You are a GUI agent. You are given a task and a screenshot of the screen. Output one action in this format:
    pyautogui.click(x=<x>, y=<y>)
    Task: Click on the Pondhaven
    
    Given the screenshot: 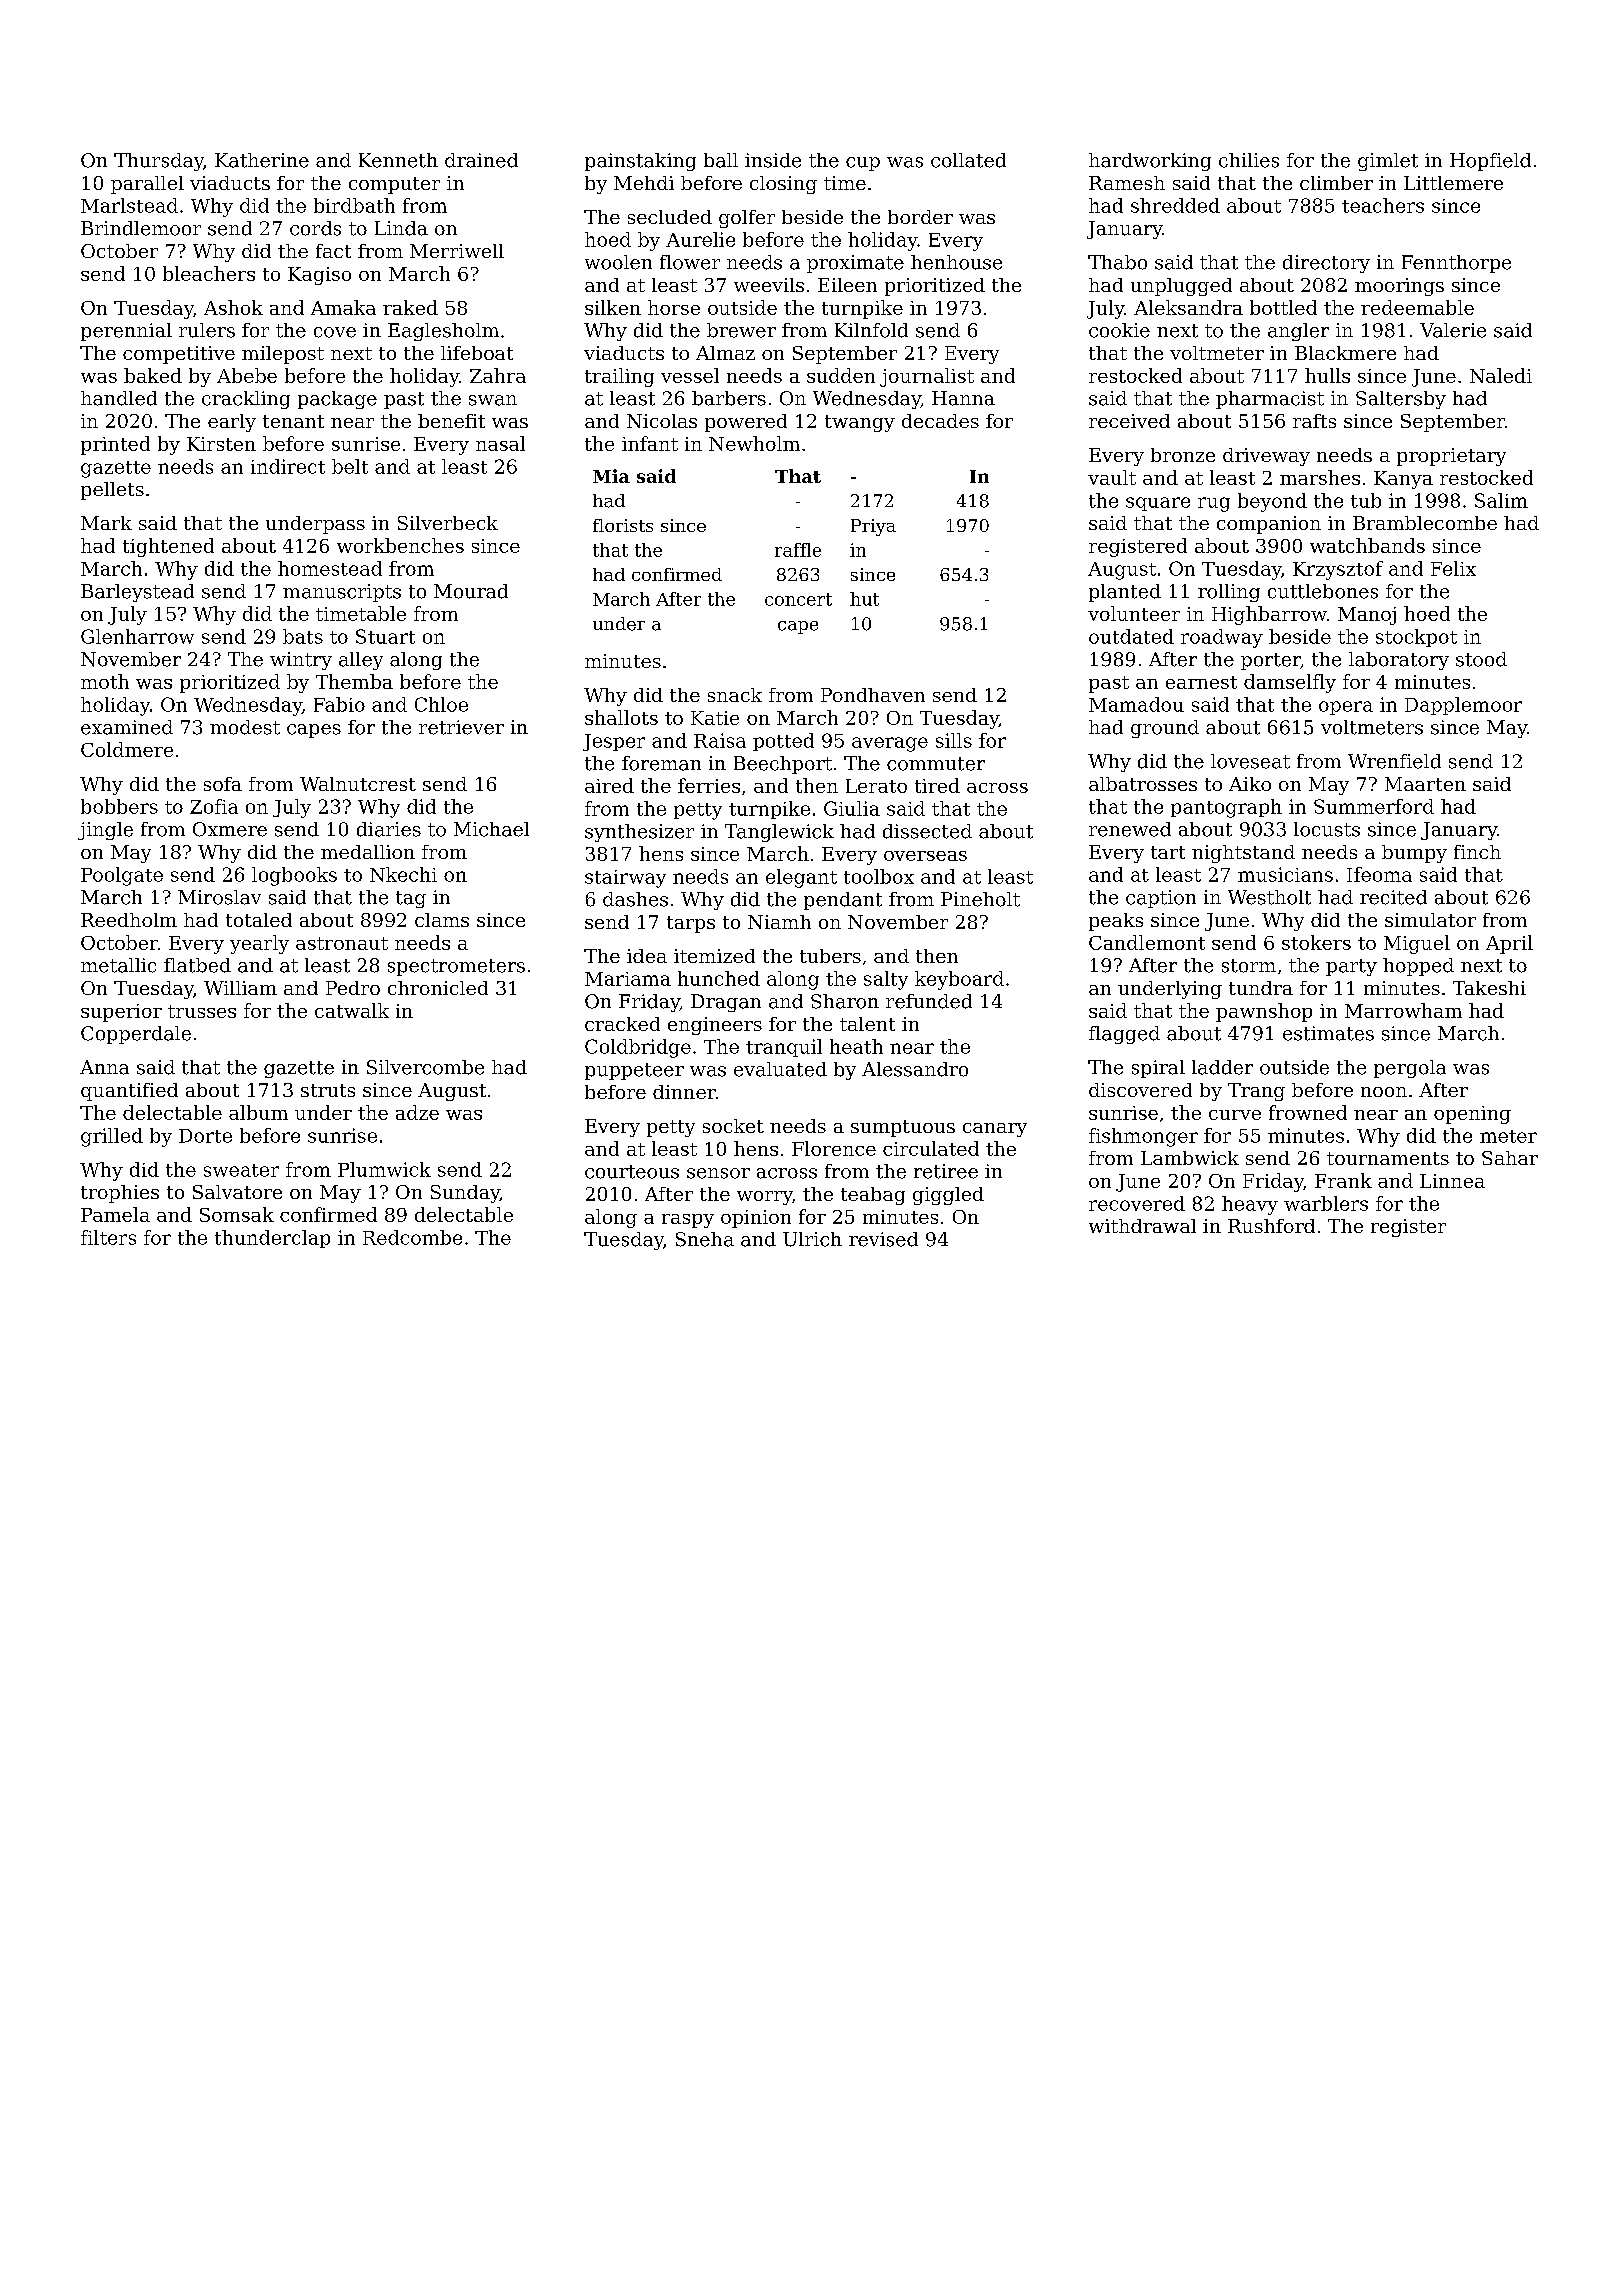 What is the action you would take?
    pyautogui.click(x=873, y=695)
